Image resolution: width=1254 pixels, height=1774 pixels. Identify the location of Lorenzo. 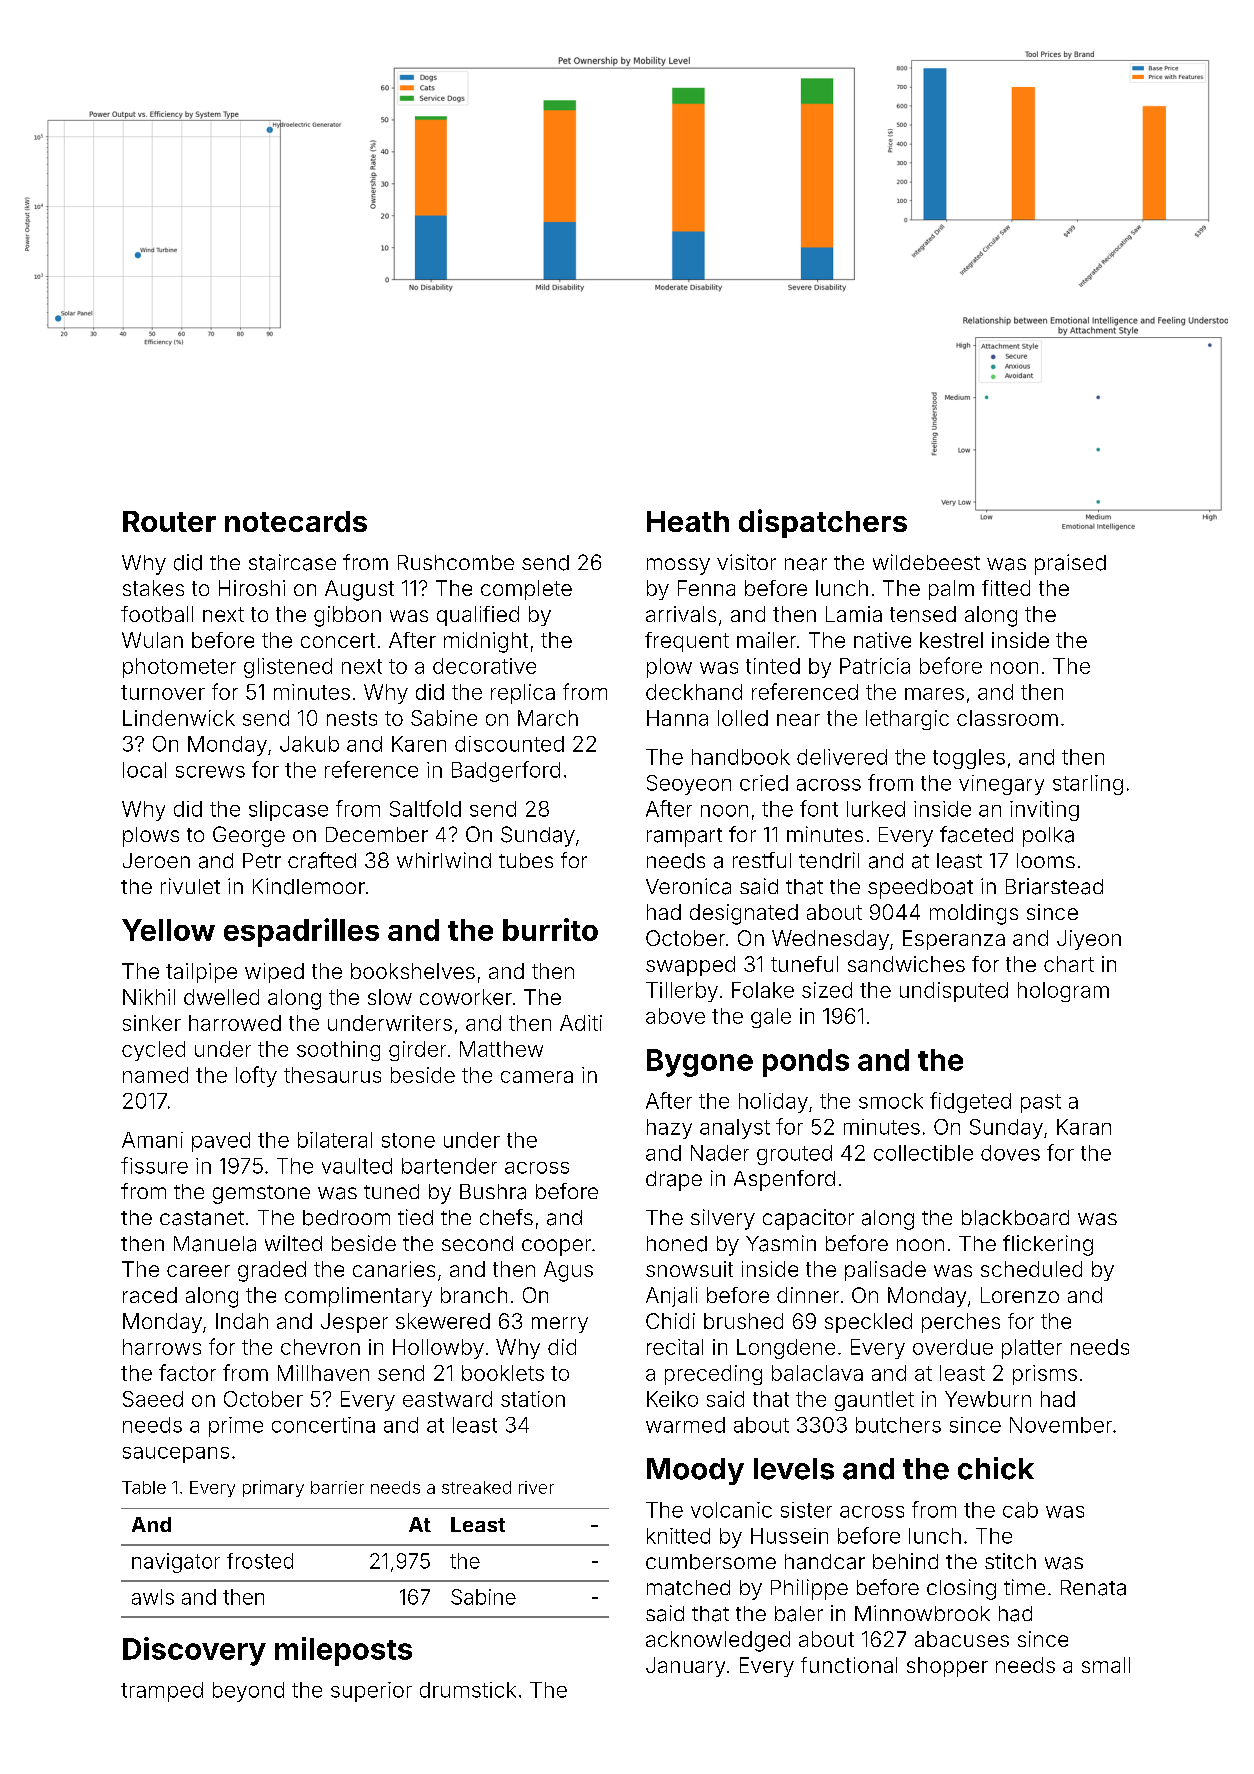
(1020, 1295).
